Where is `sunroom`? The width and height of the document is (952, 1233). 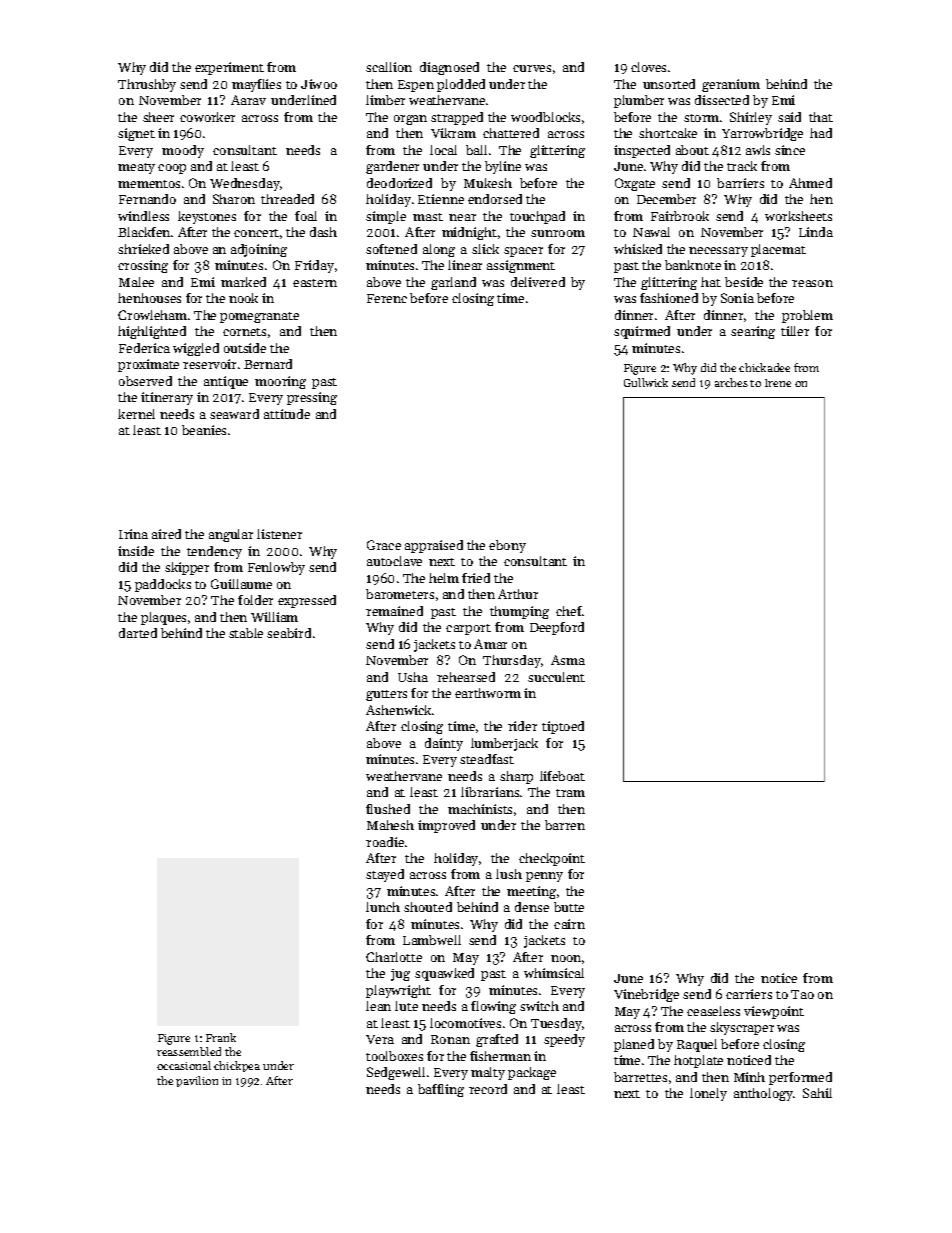 sunroom is located at coordinates (558, 233).
